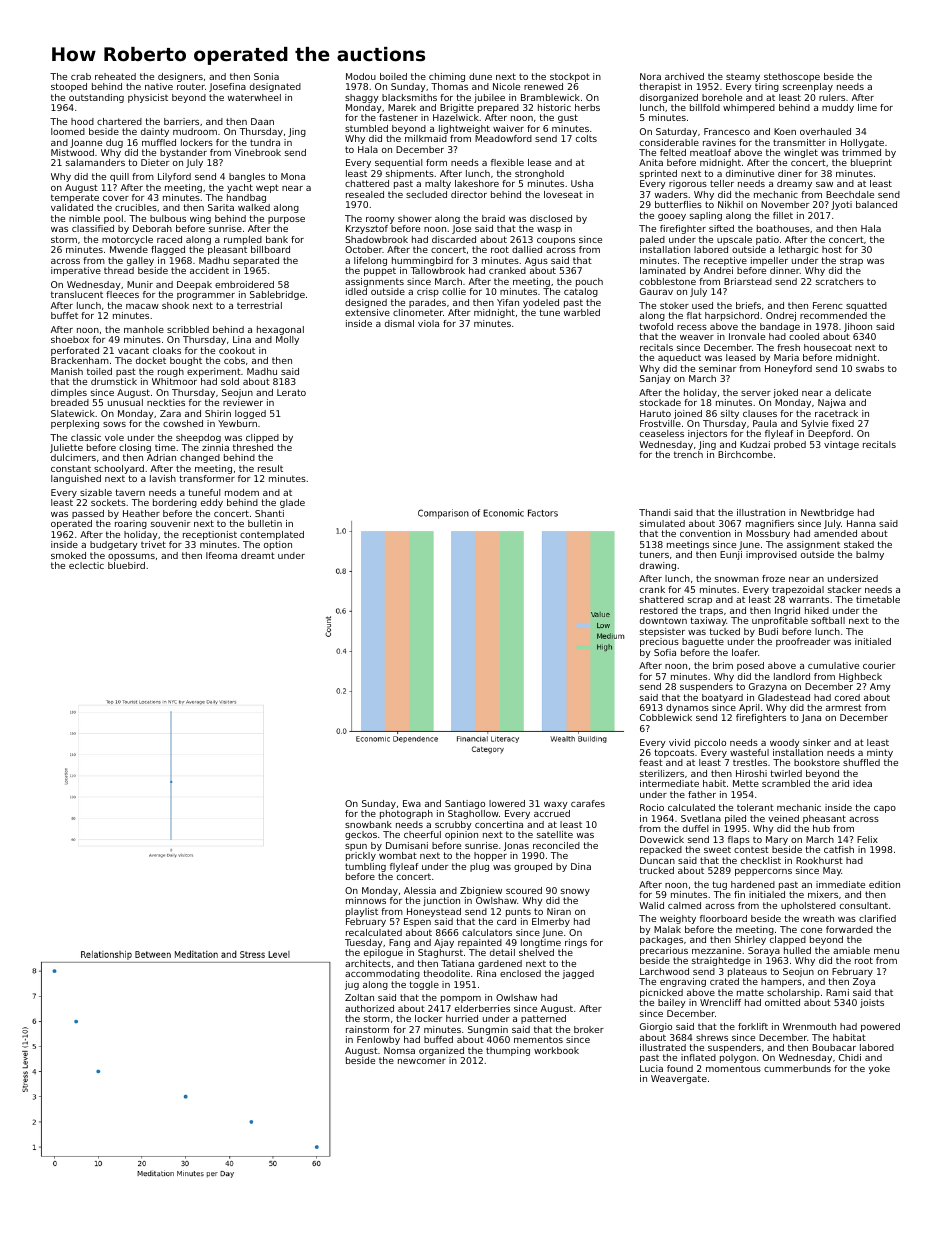 This screenshot has width=952, height=1233. What do you see at coordinates (378, 1040) in the screenshot?
I see `Fenlowby` at bounding box center [378, 1040].
